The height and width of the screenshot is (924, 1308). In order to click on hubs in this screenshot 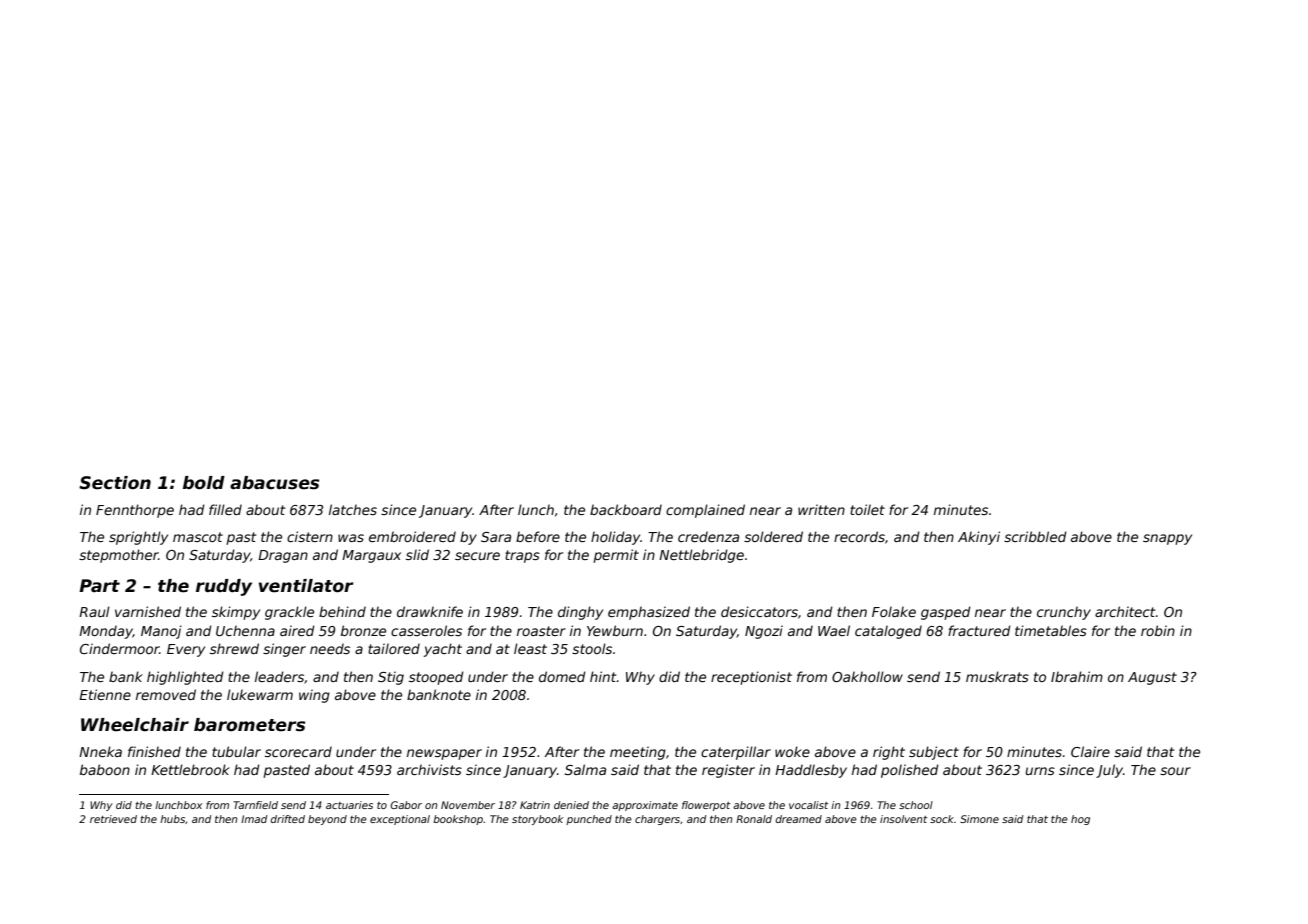, I will do `click(172, 819)`.
